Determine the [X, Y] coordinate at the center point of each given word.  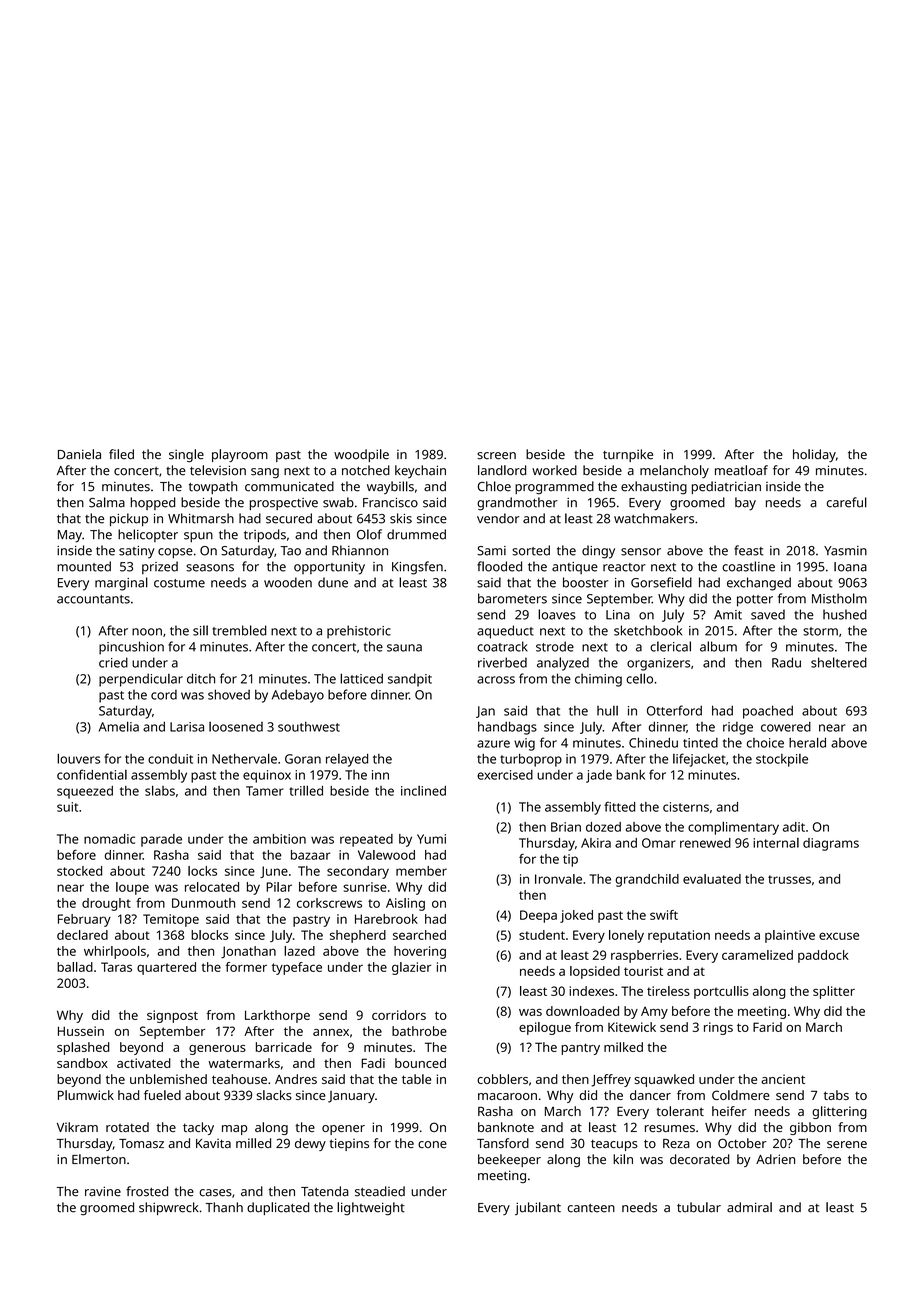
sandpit [410, 680]
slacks [274, 1095]
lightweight [371, 1209]
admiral [749, 1207]
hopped [153, 503]
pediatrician [726, 487]
